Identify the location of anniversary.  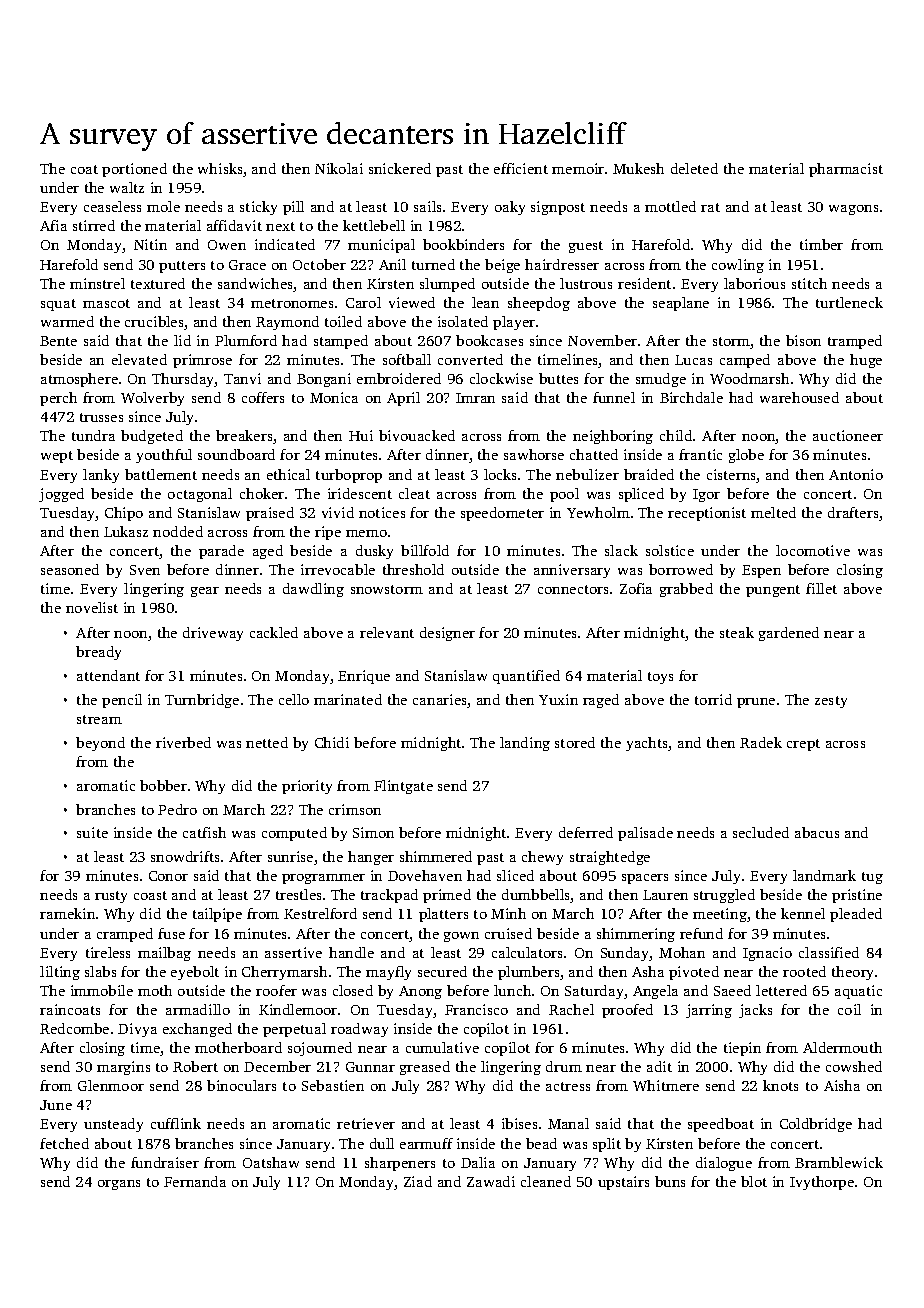
(572, 571).
